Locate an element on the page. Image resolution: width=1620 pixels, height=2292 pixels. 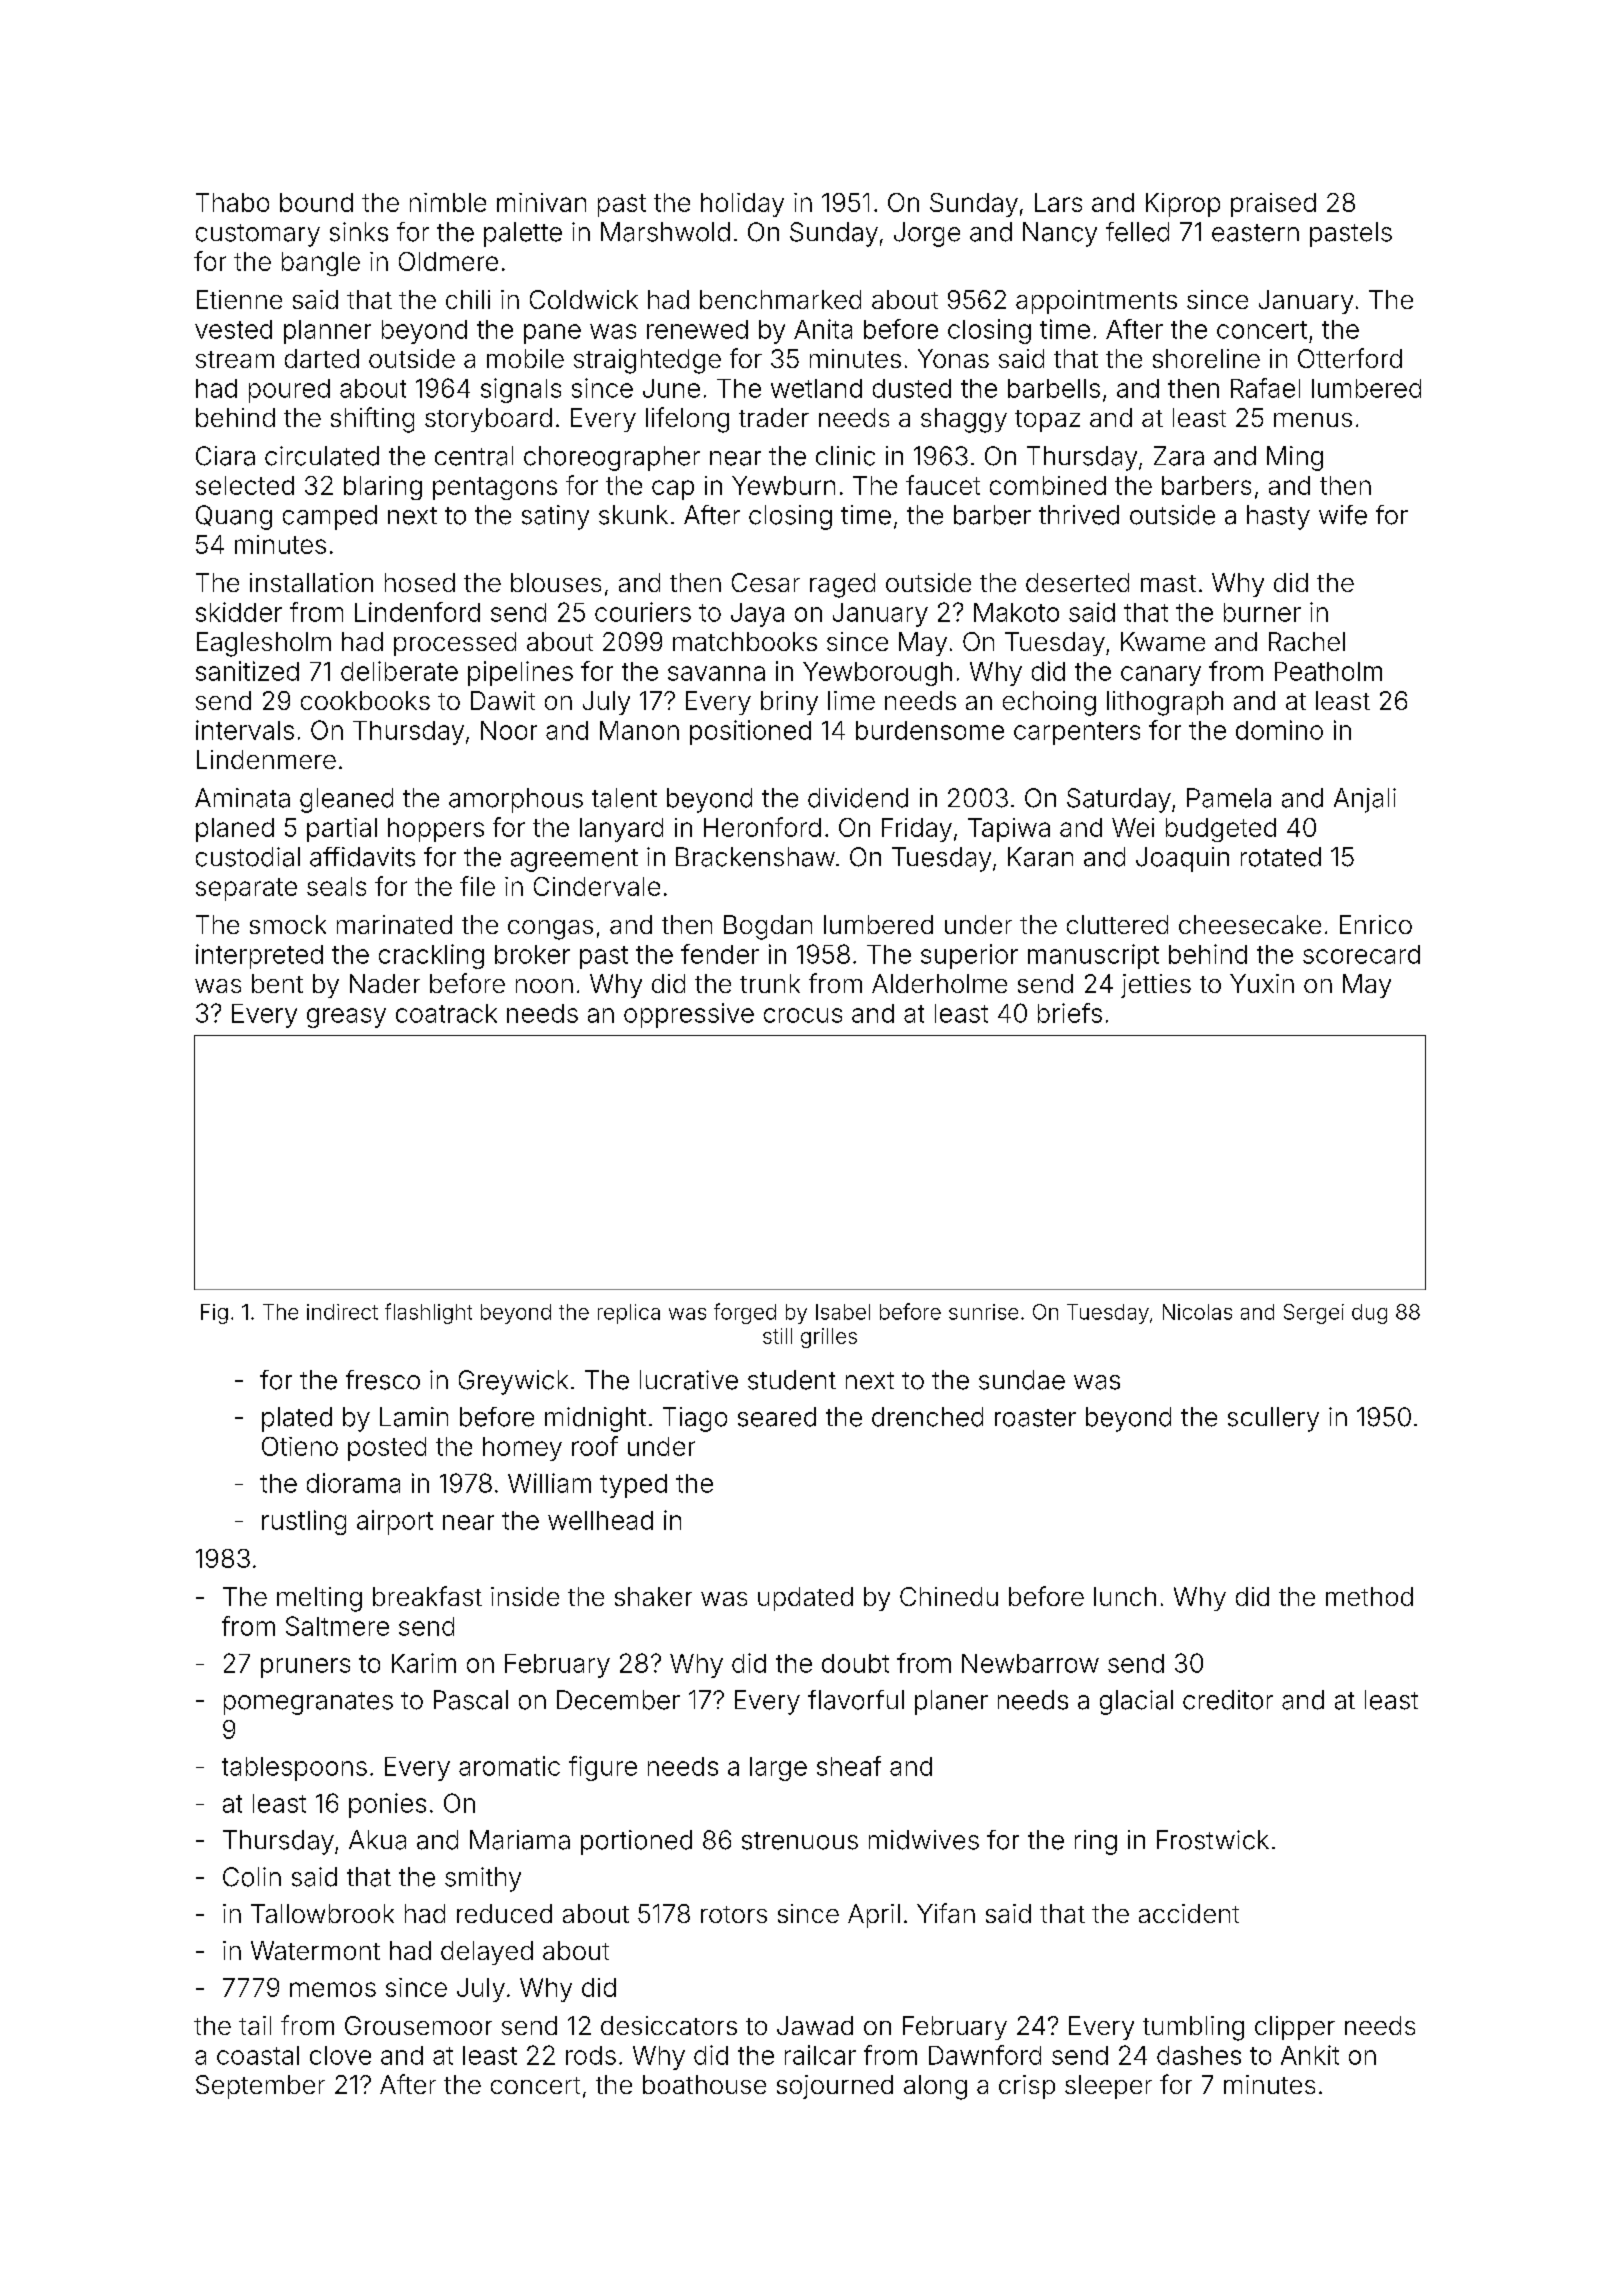
replica is located at coordinates (629, 1314).
